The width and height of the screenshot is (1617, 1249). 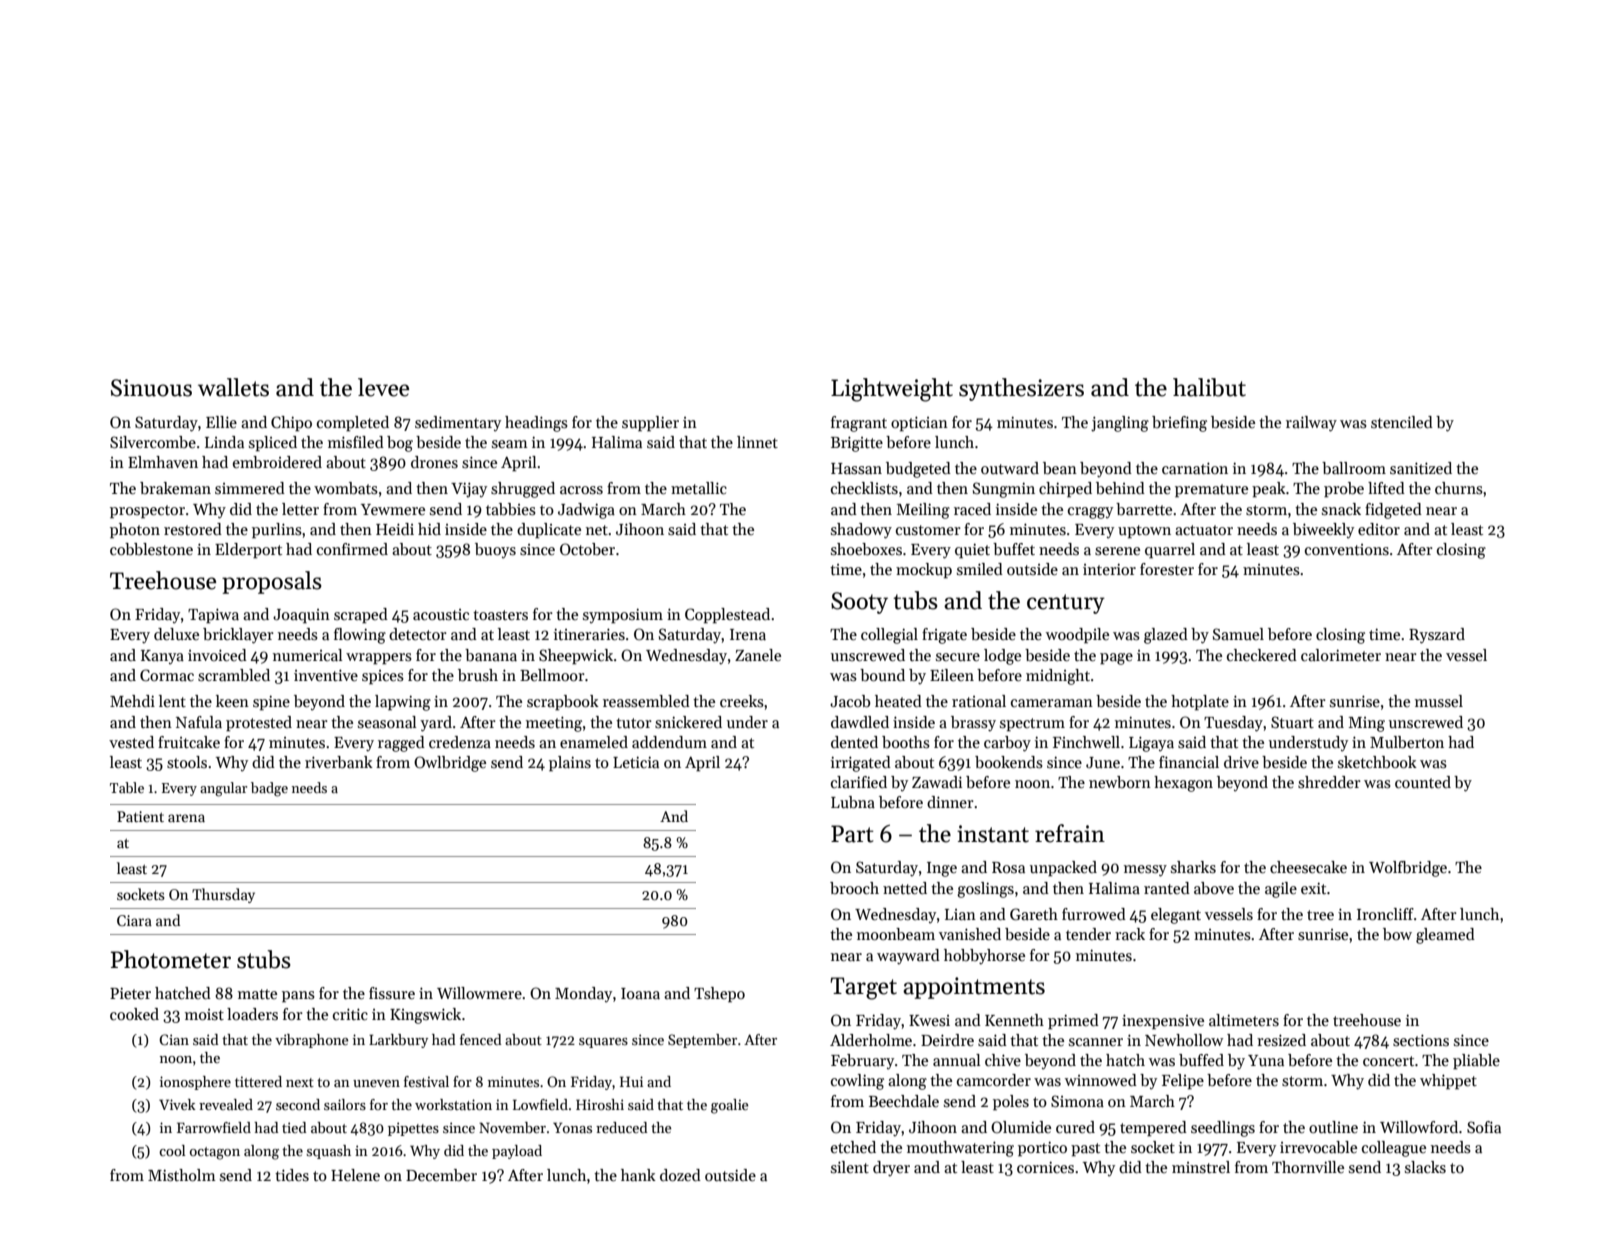 I want to click on Silvercombe, so click(x=153, y=442).
